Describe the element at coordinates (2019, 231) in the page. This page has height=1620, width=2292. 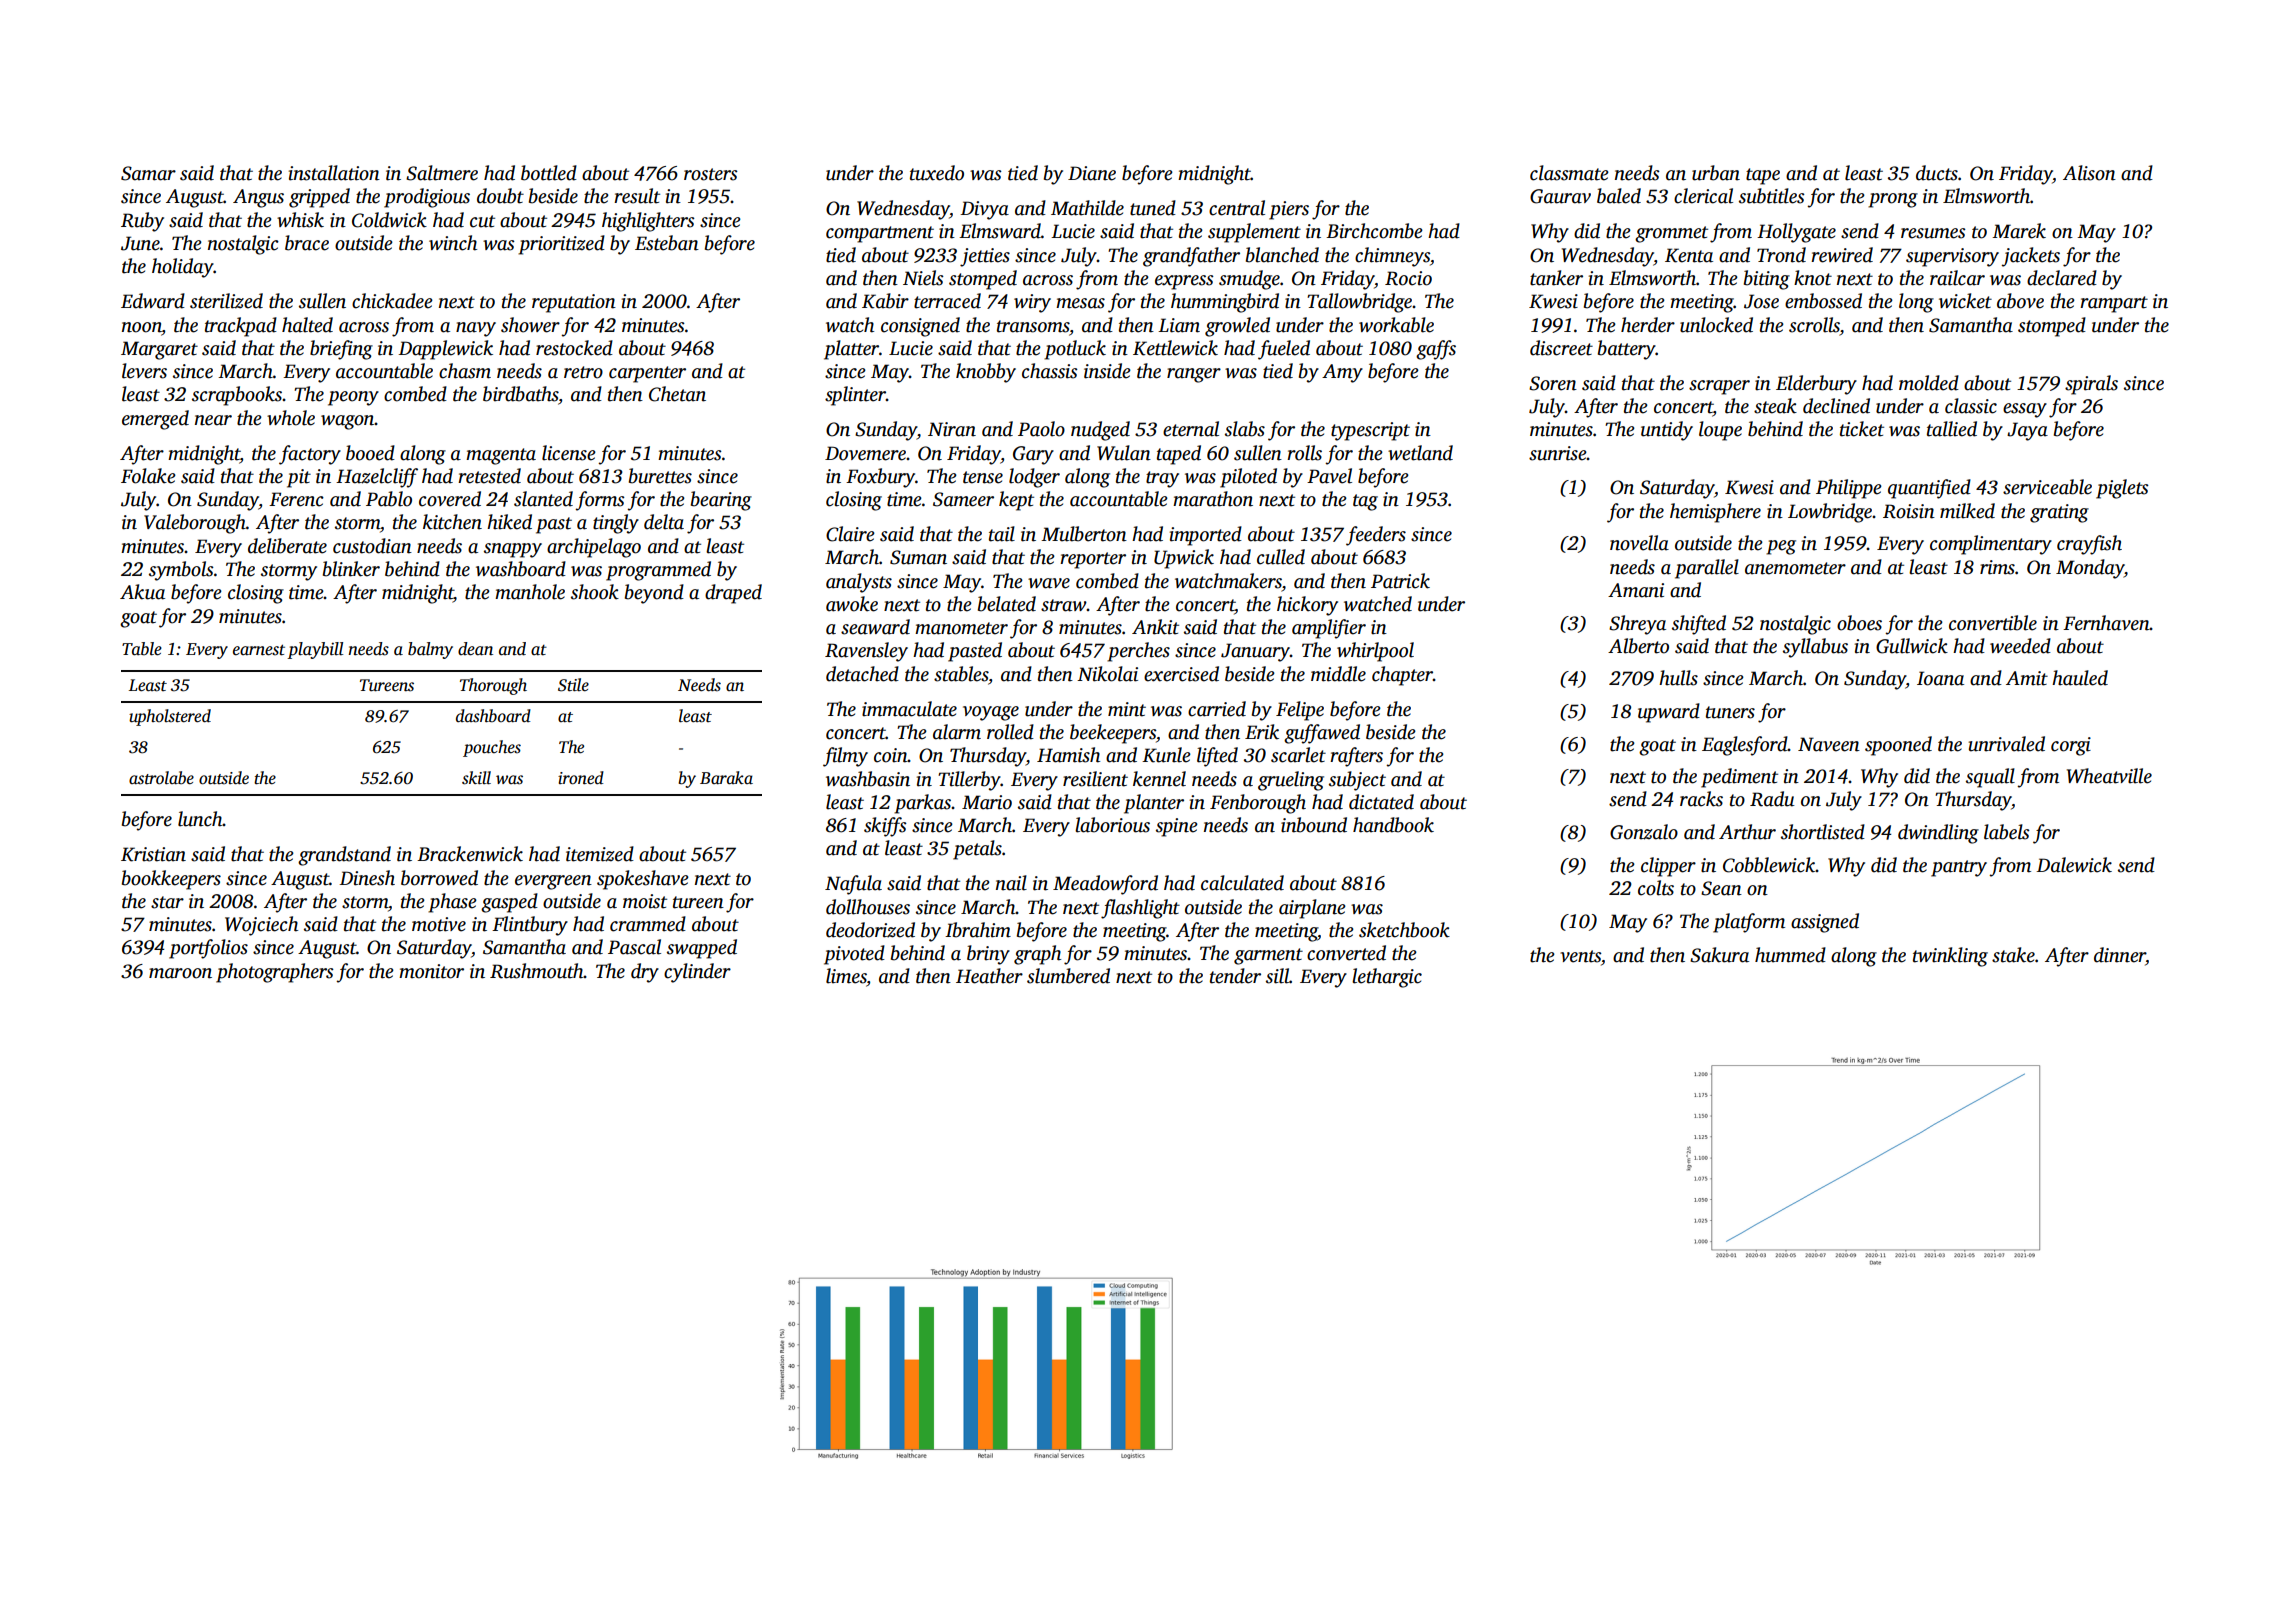
I see `Marek` at that location.
